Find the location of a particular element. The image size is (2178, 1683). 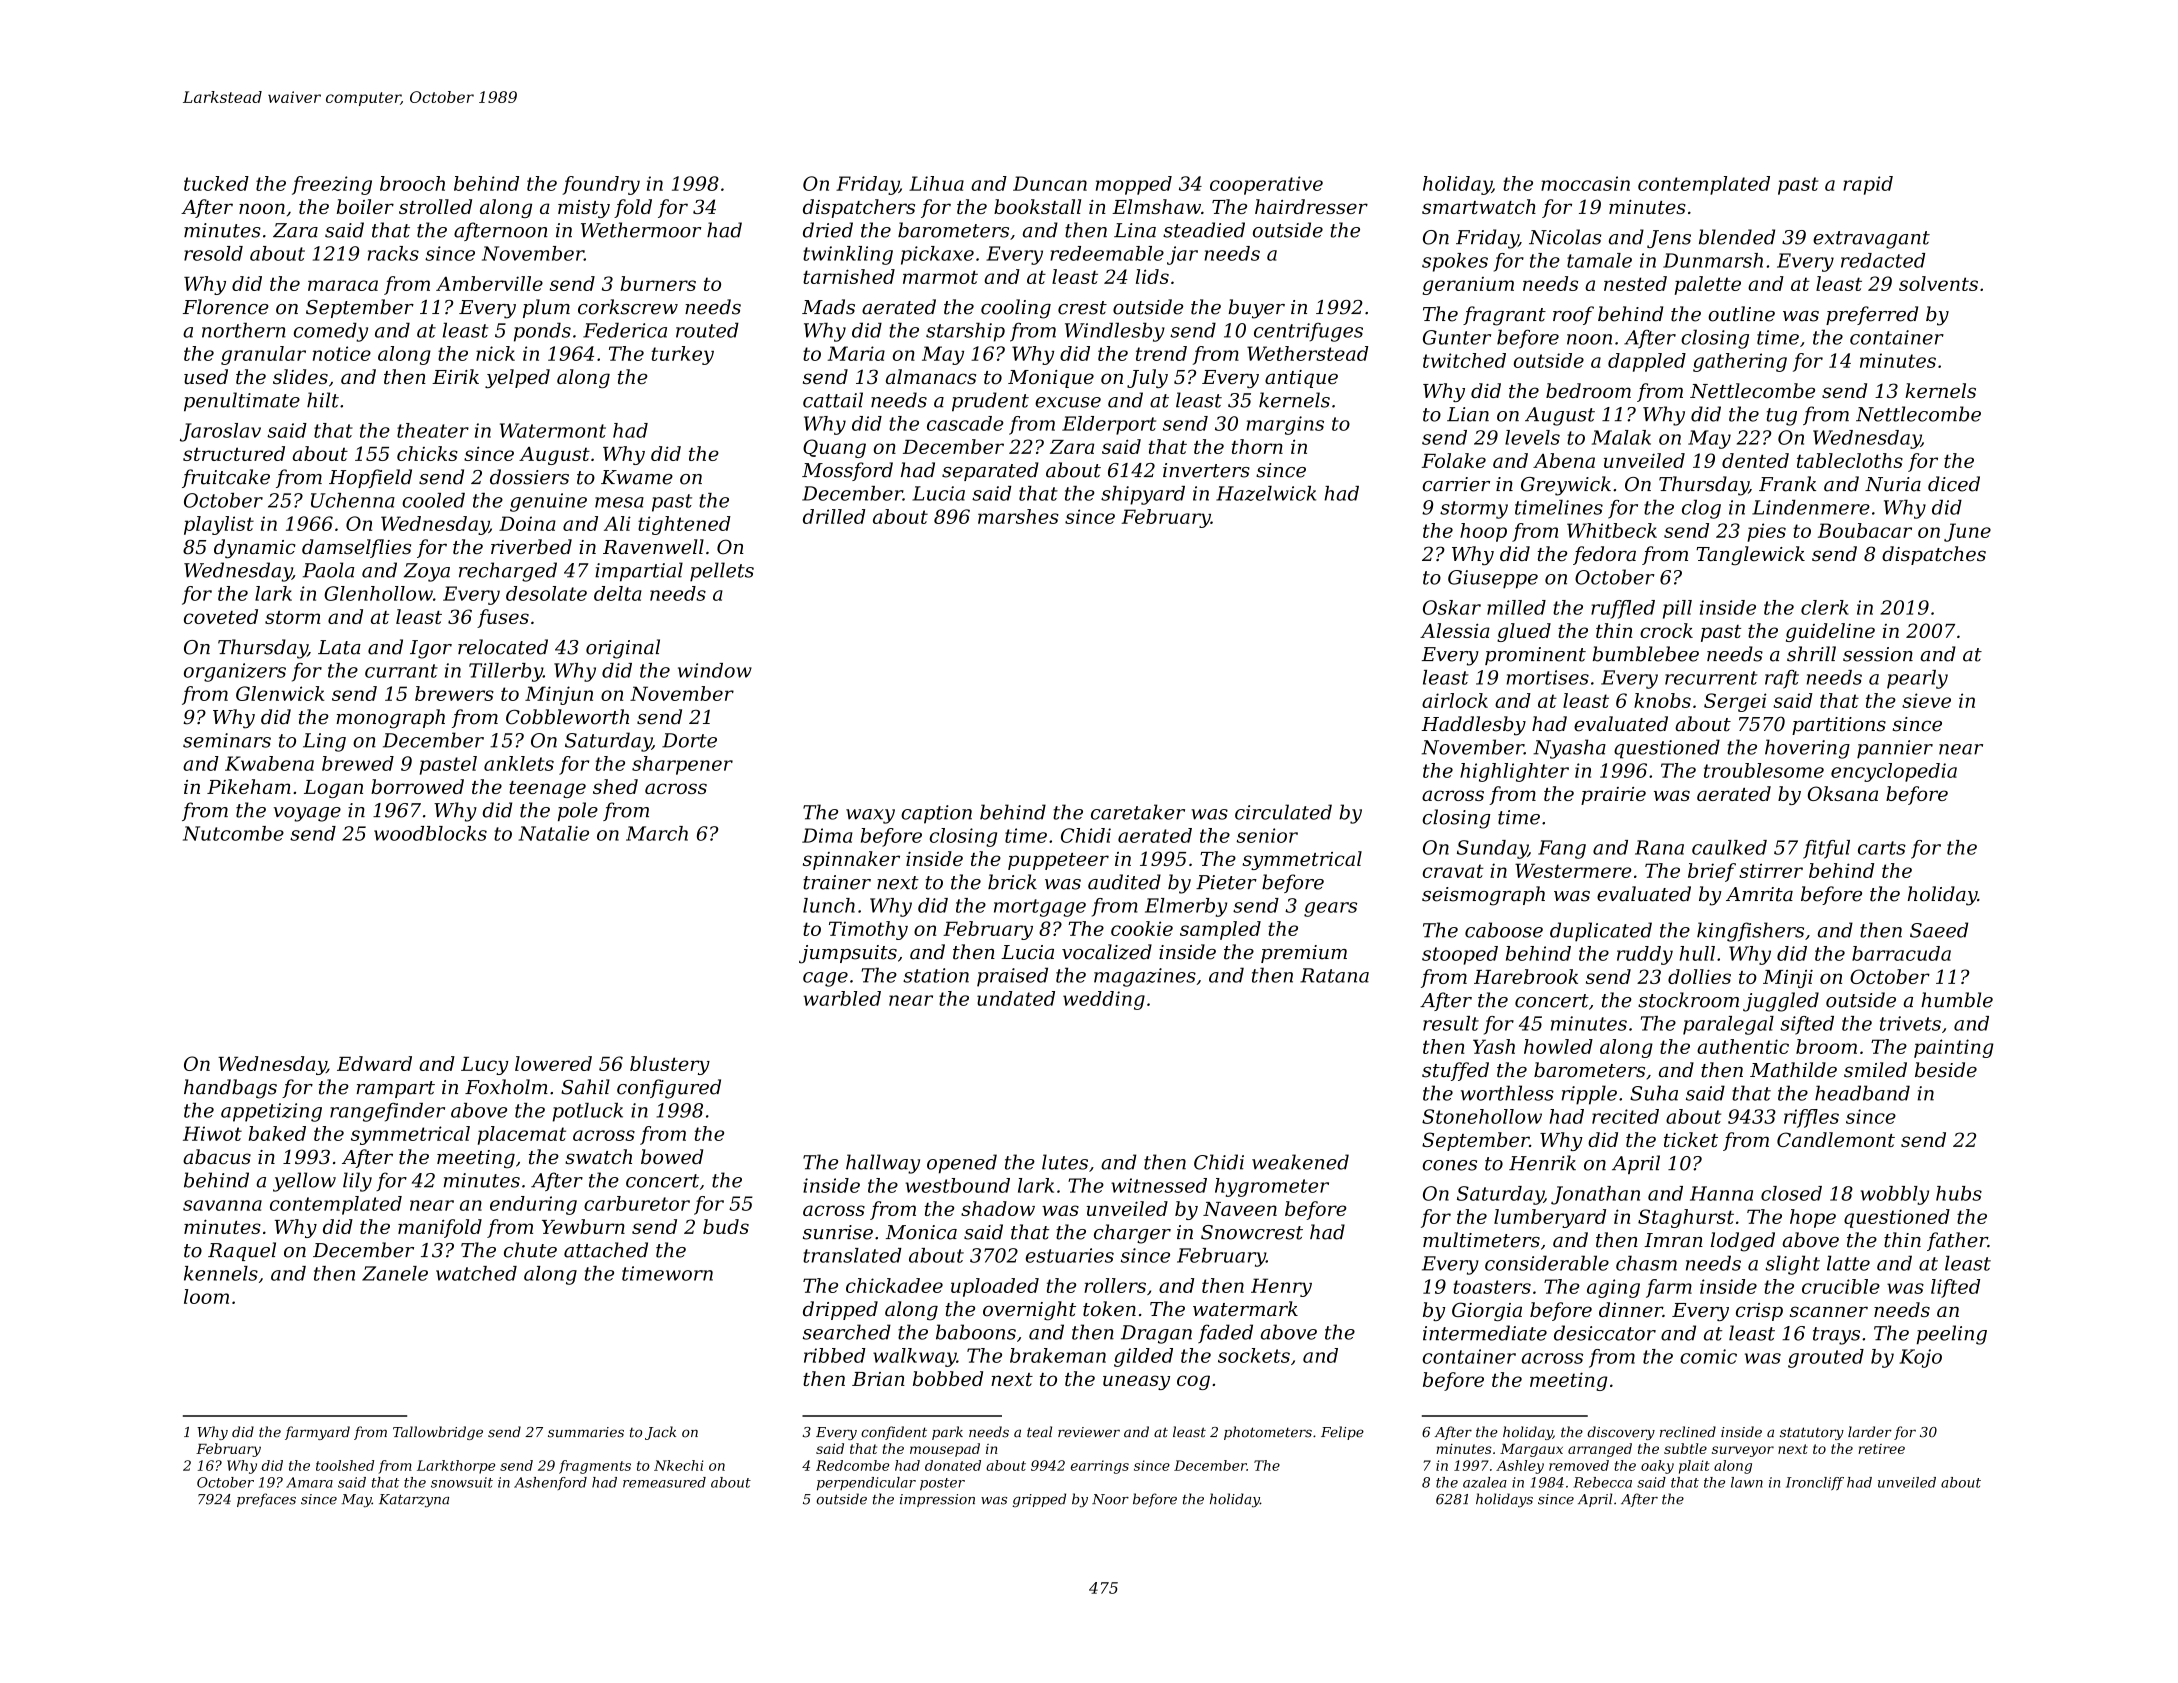

rapid is located at coordinates (1868, 185).
